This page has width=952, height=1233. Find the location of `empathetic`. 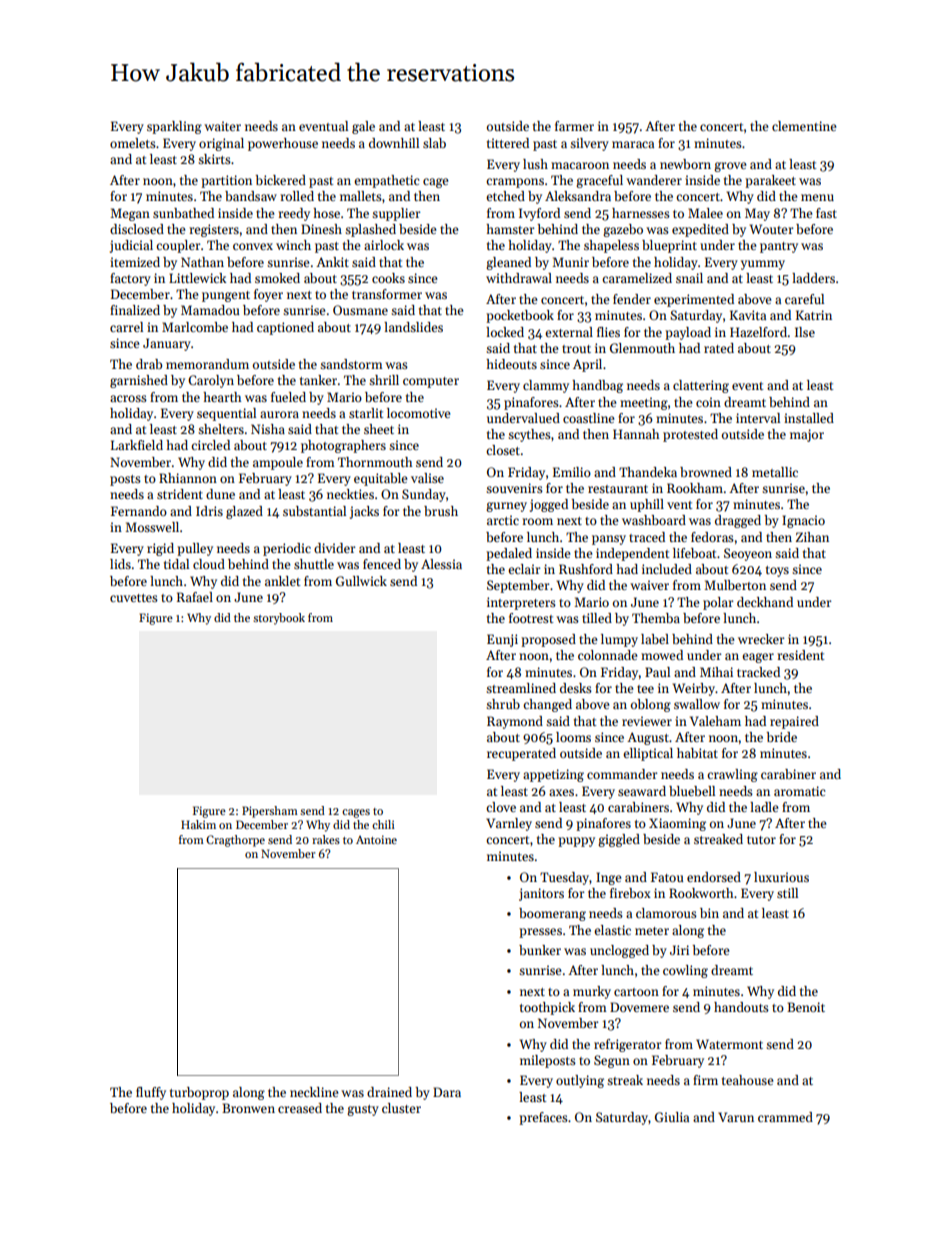

empathetic is located at coordinates (386, 181).
